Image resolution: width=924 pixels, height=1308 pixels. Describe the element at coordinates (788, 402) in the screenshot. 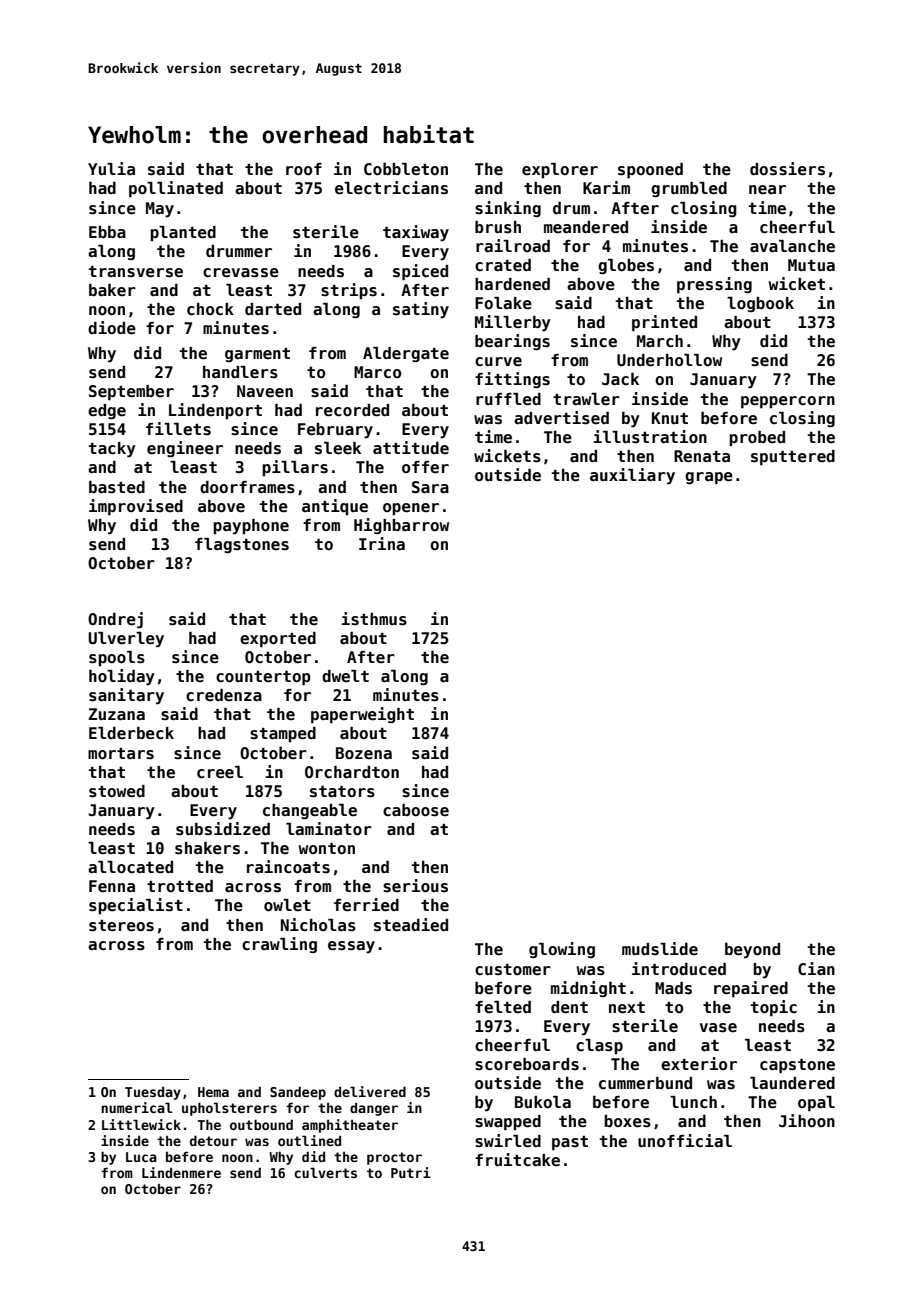

I see `peppercorn` at that location.
